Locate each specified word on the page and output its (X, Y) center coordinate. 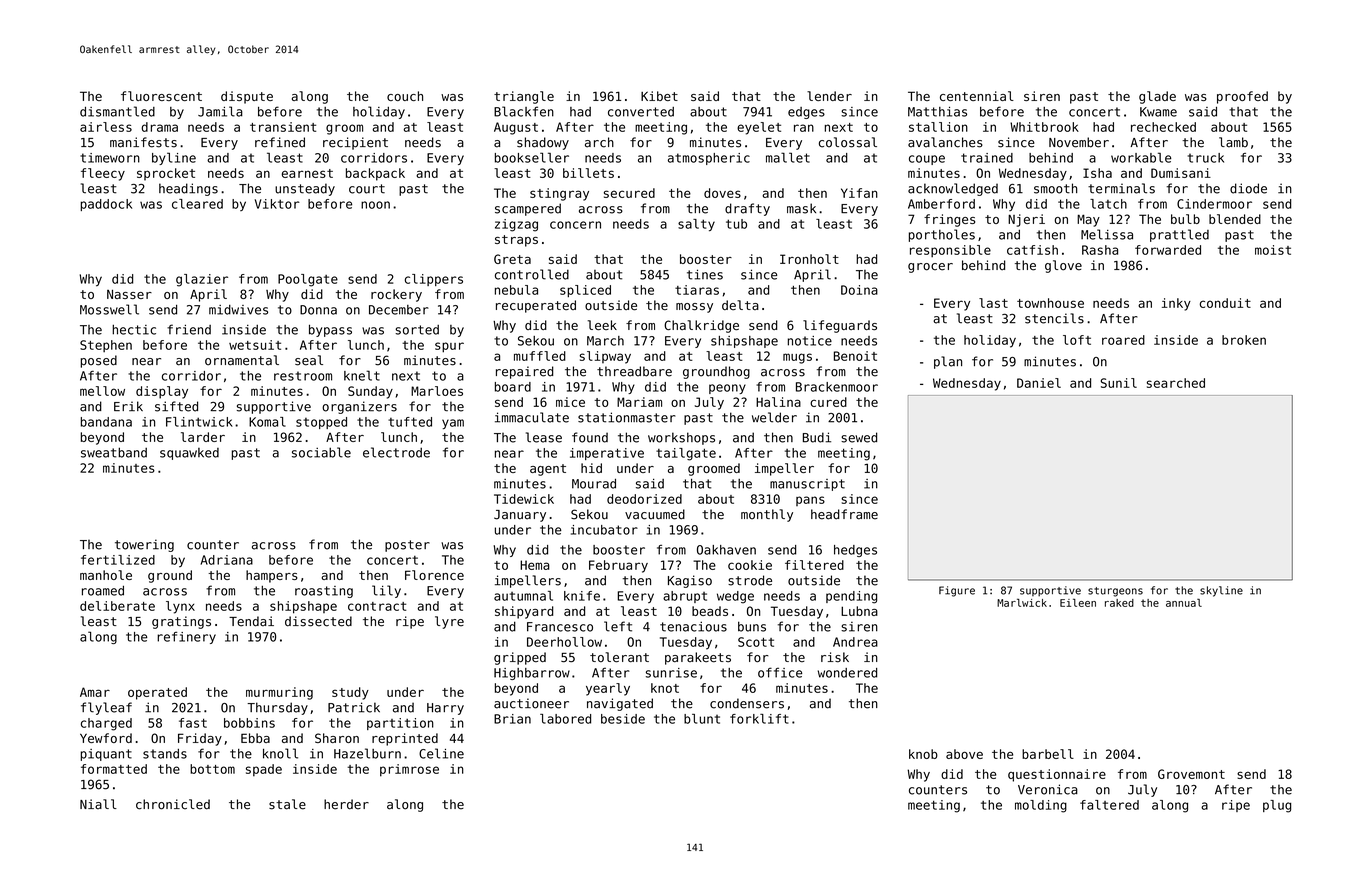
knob (923, 754)
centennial (977, 96)
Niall (98, 804)
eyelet (759, 128)
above (964, 754)
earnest (307, 173)
